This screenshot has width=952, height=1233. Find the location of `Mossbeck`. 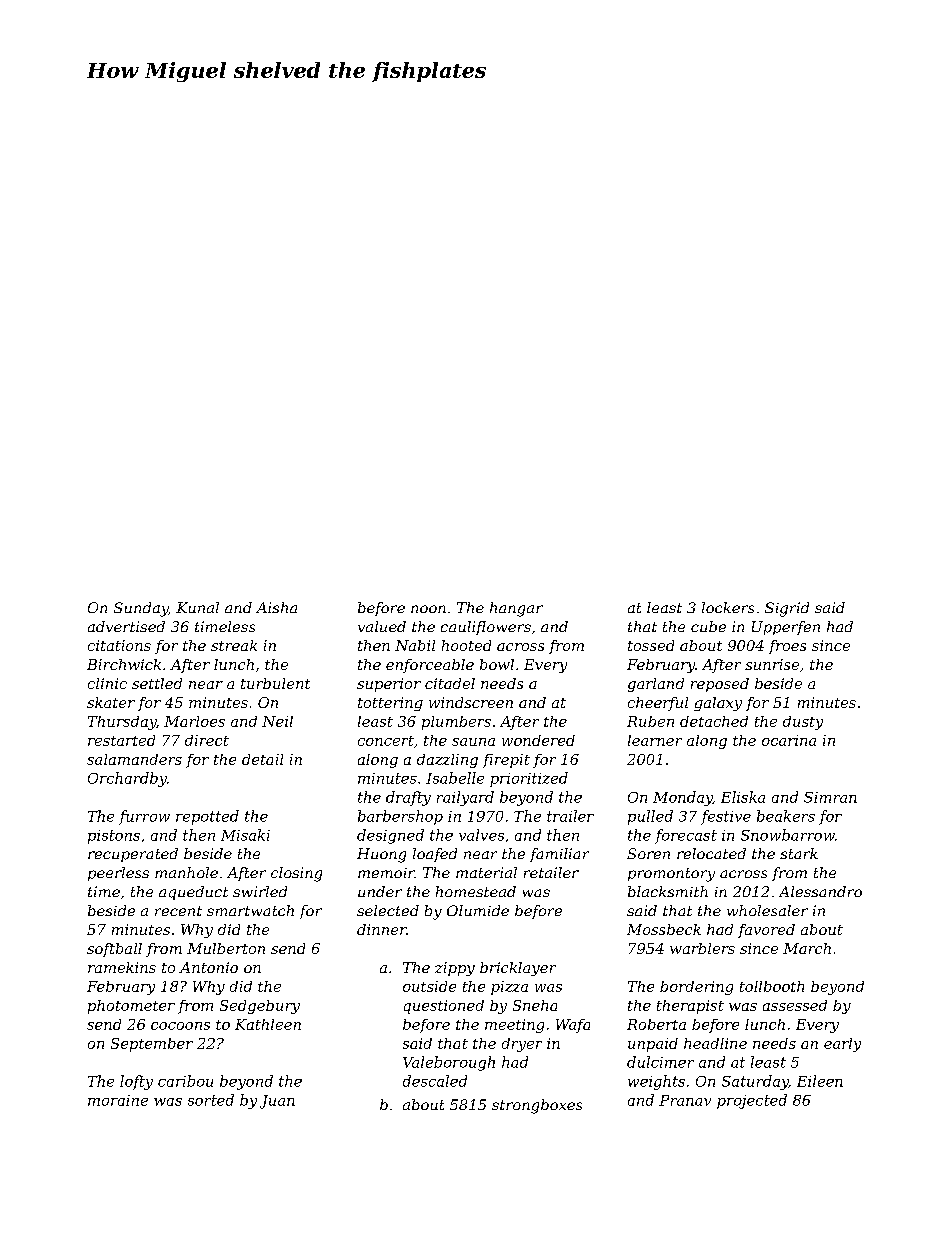

Mossbeck is located at coordinates (664, 929).
